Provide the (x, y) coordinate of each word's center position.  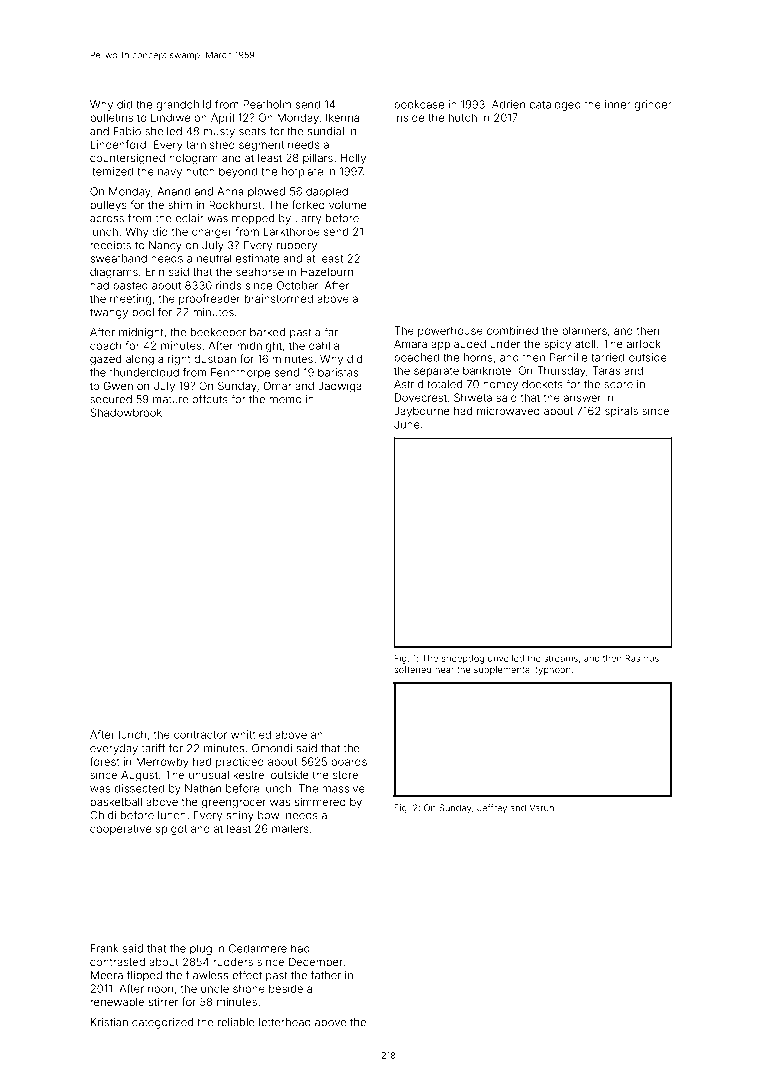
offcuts (210, 399)
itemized (111, 171)
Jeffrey (492, 808)
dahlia (324, 345)
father (326, 975)
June (407, 424)
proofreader (209, 299)
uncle (215, 988)
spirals (621, 411)
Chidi (103, 815)
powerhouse (450, 331)
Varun (542, 808)
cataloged (555, 105)
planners (584, 331)
